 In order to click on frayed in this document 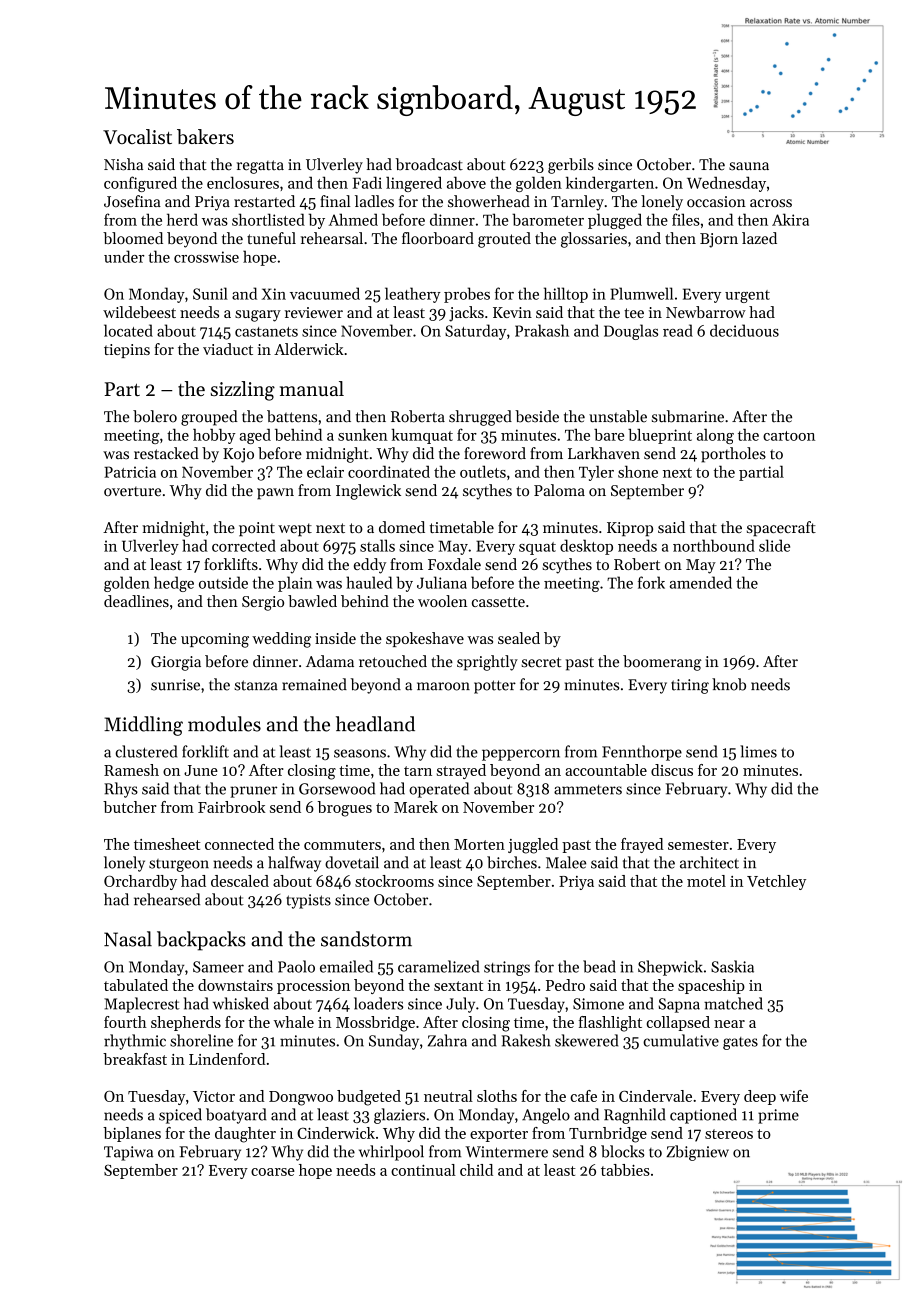, I will do `click(642, 845)`.
